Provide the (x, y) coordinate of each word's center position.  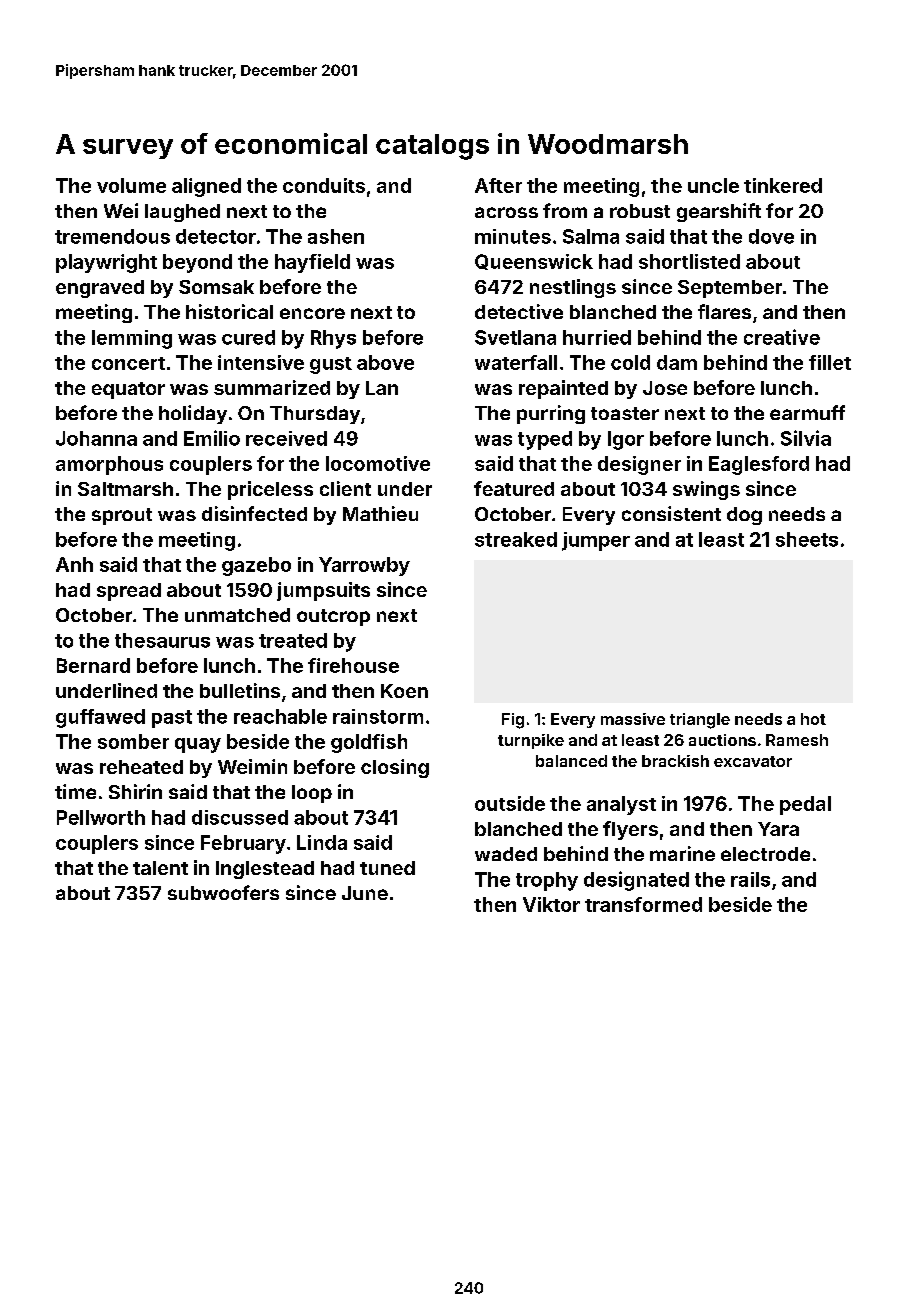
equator (128, 390)
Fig (513, 721)
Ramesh (797, 740)
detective (519, 311)
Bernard (93, 665)
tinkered (783, 185)
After (498, 185)
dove (771, 236)
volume (131, 185)
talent (160, 868)
